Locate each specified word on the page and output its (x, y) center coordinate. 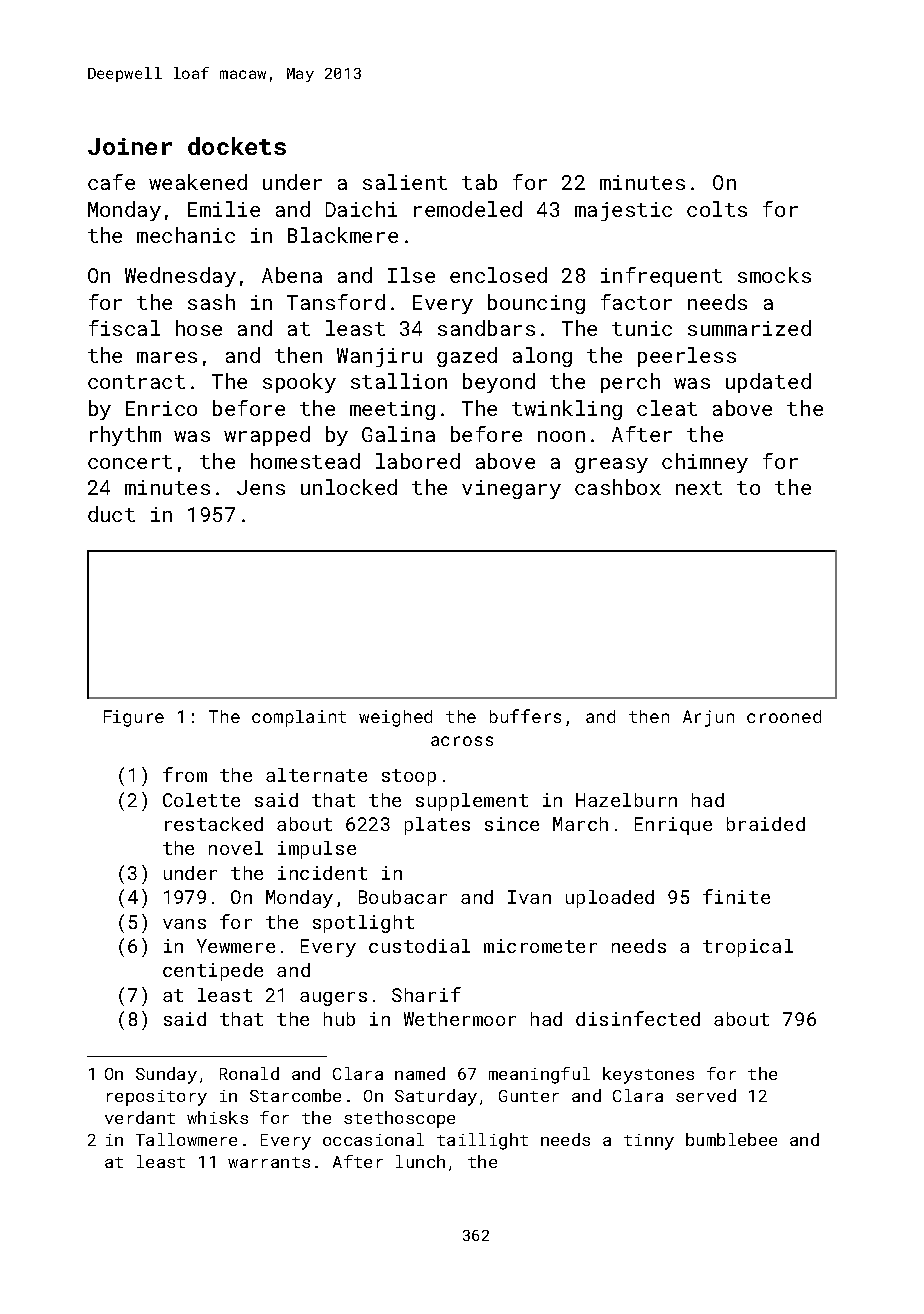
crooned (784, 716)
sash (211, 302)
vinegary (511, 489)
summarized (749, 328)
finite (736, 896)
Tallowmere (186, 1139)
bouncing (536, 304)
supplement (472, 802)
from (185, 774)
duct (111, 514)
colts (717, 209)
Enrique (673, 826)
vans (184, 924)
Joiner (130, 146)
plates (437, 826)
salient (405, 182)
